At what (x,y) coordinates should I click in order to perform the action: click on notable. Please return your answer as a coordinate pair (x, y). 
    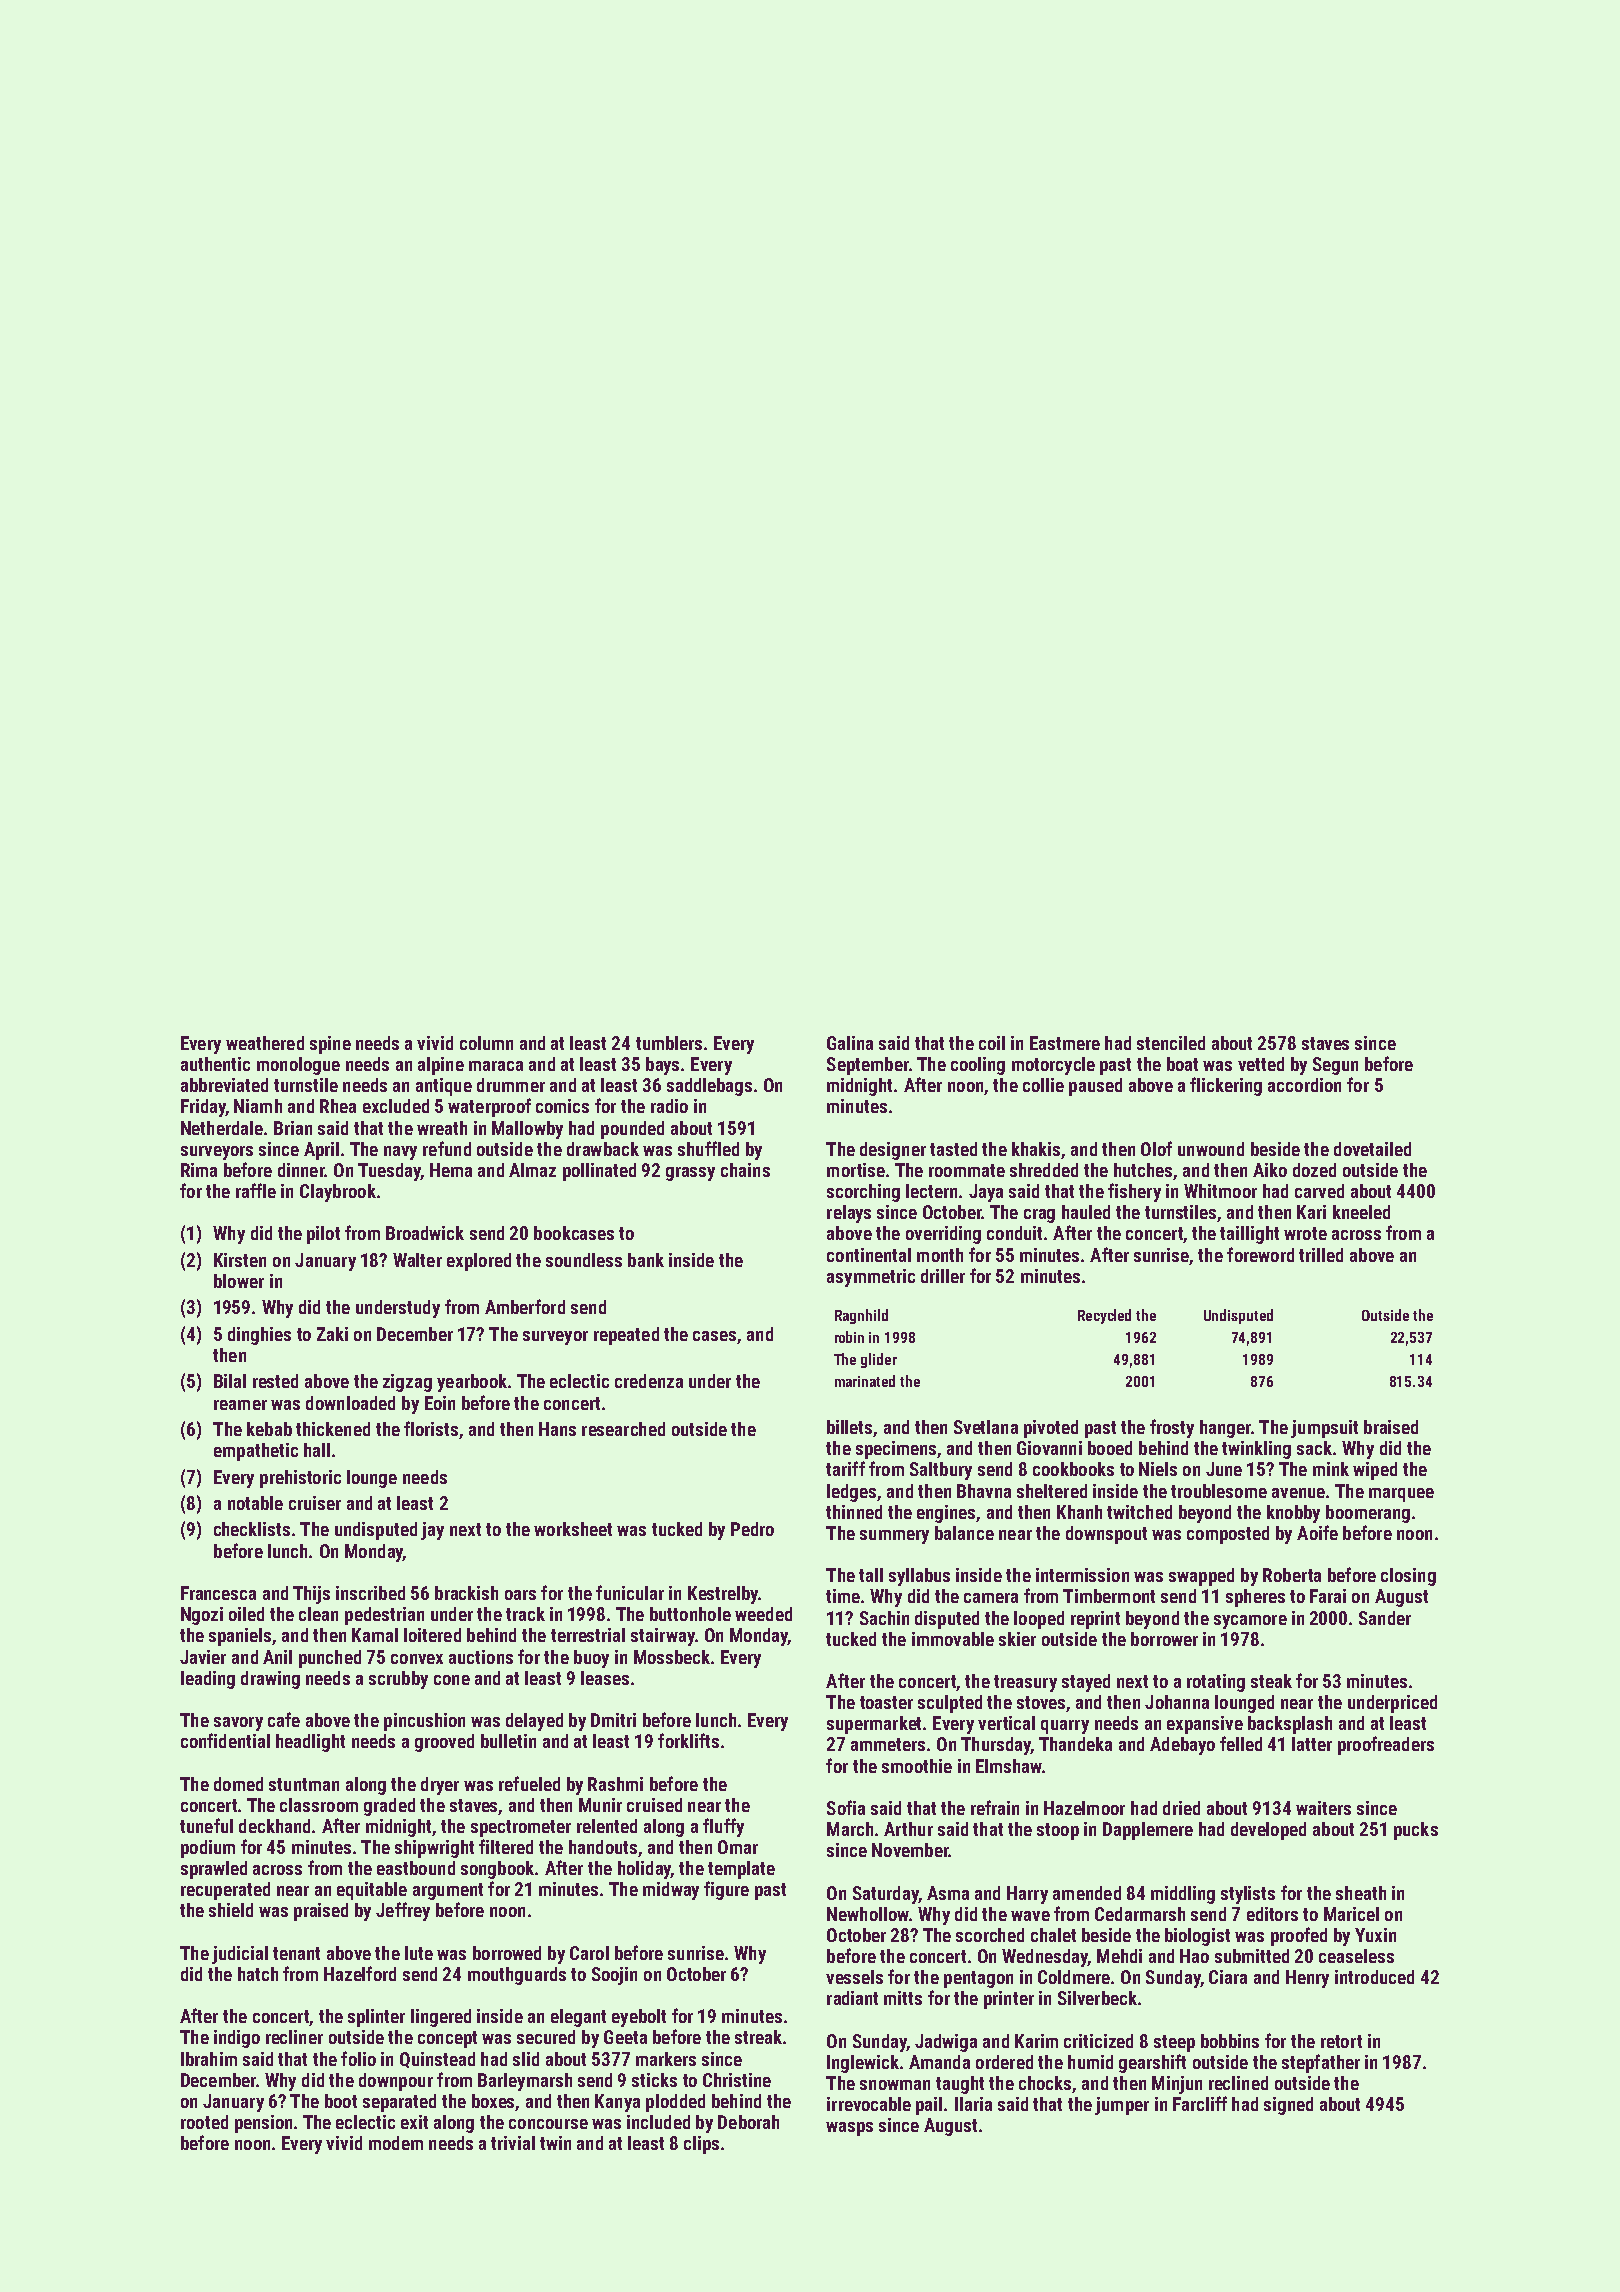
    Looking at the image, I should click on (255, 1503).
